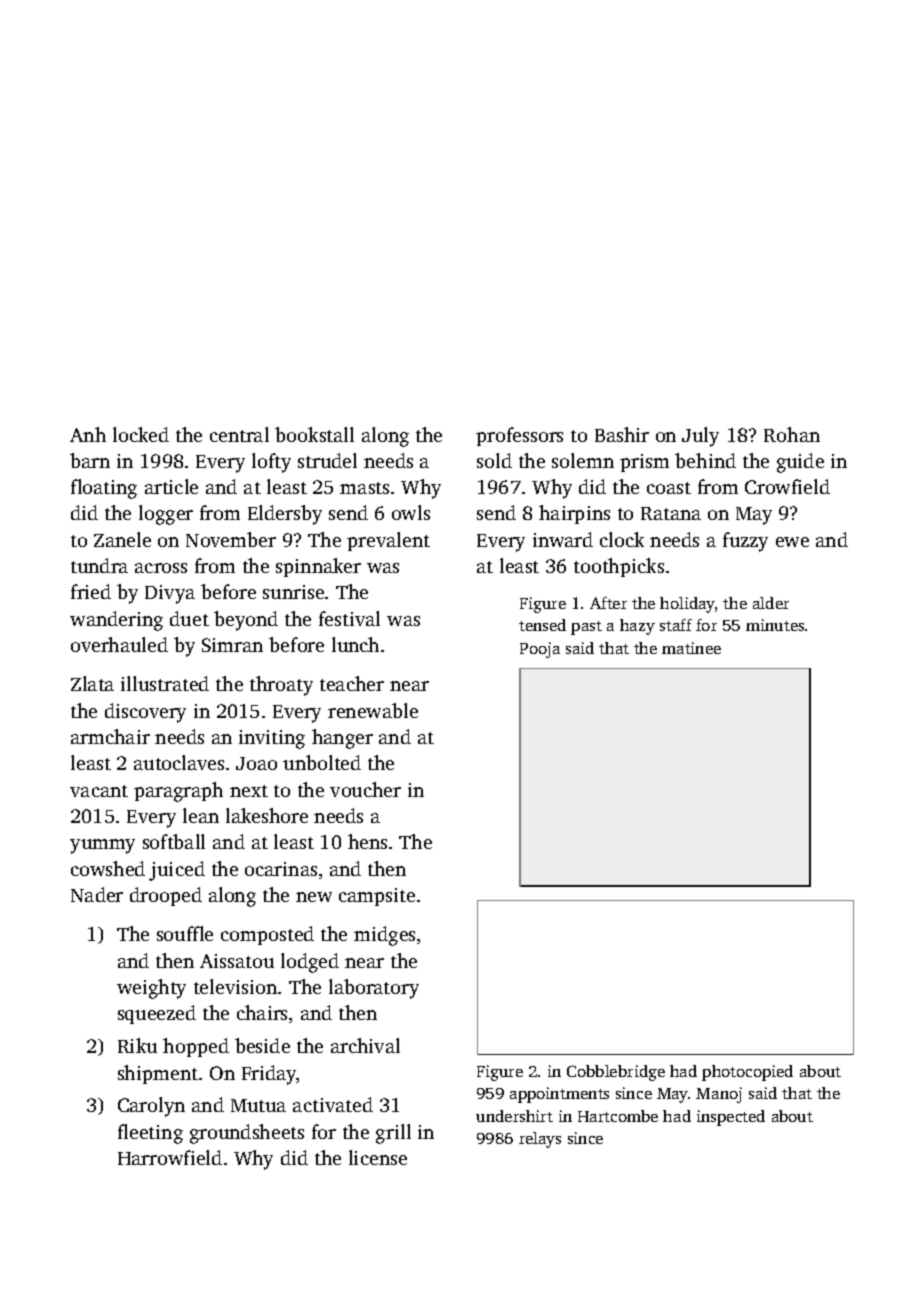  I want to click on hairpins, so click(574, 514).
